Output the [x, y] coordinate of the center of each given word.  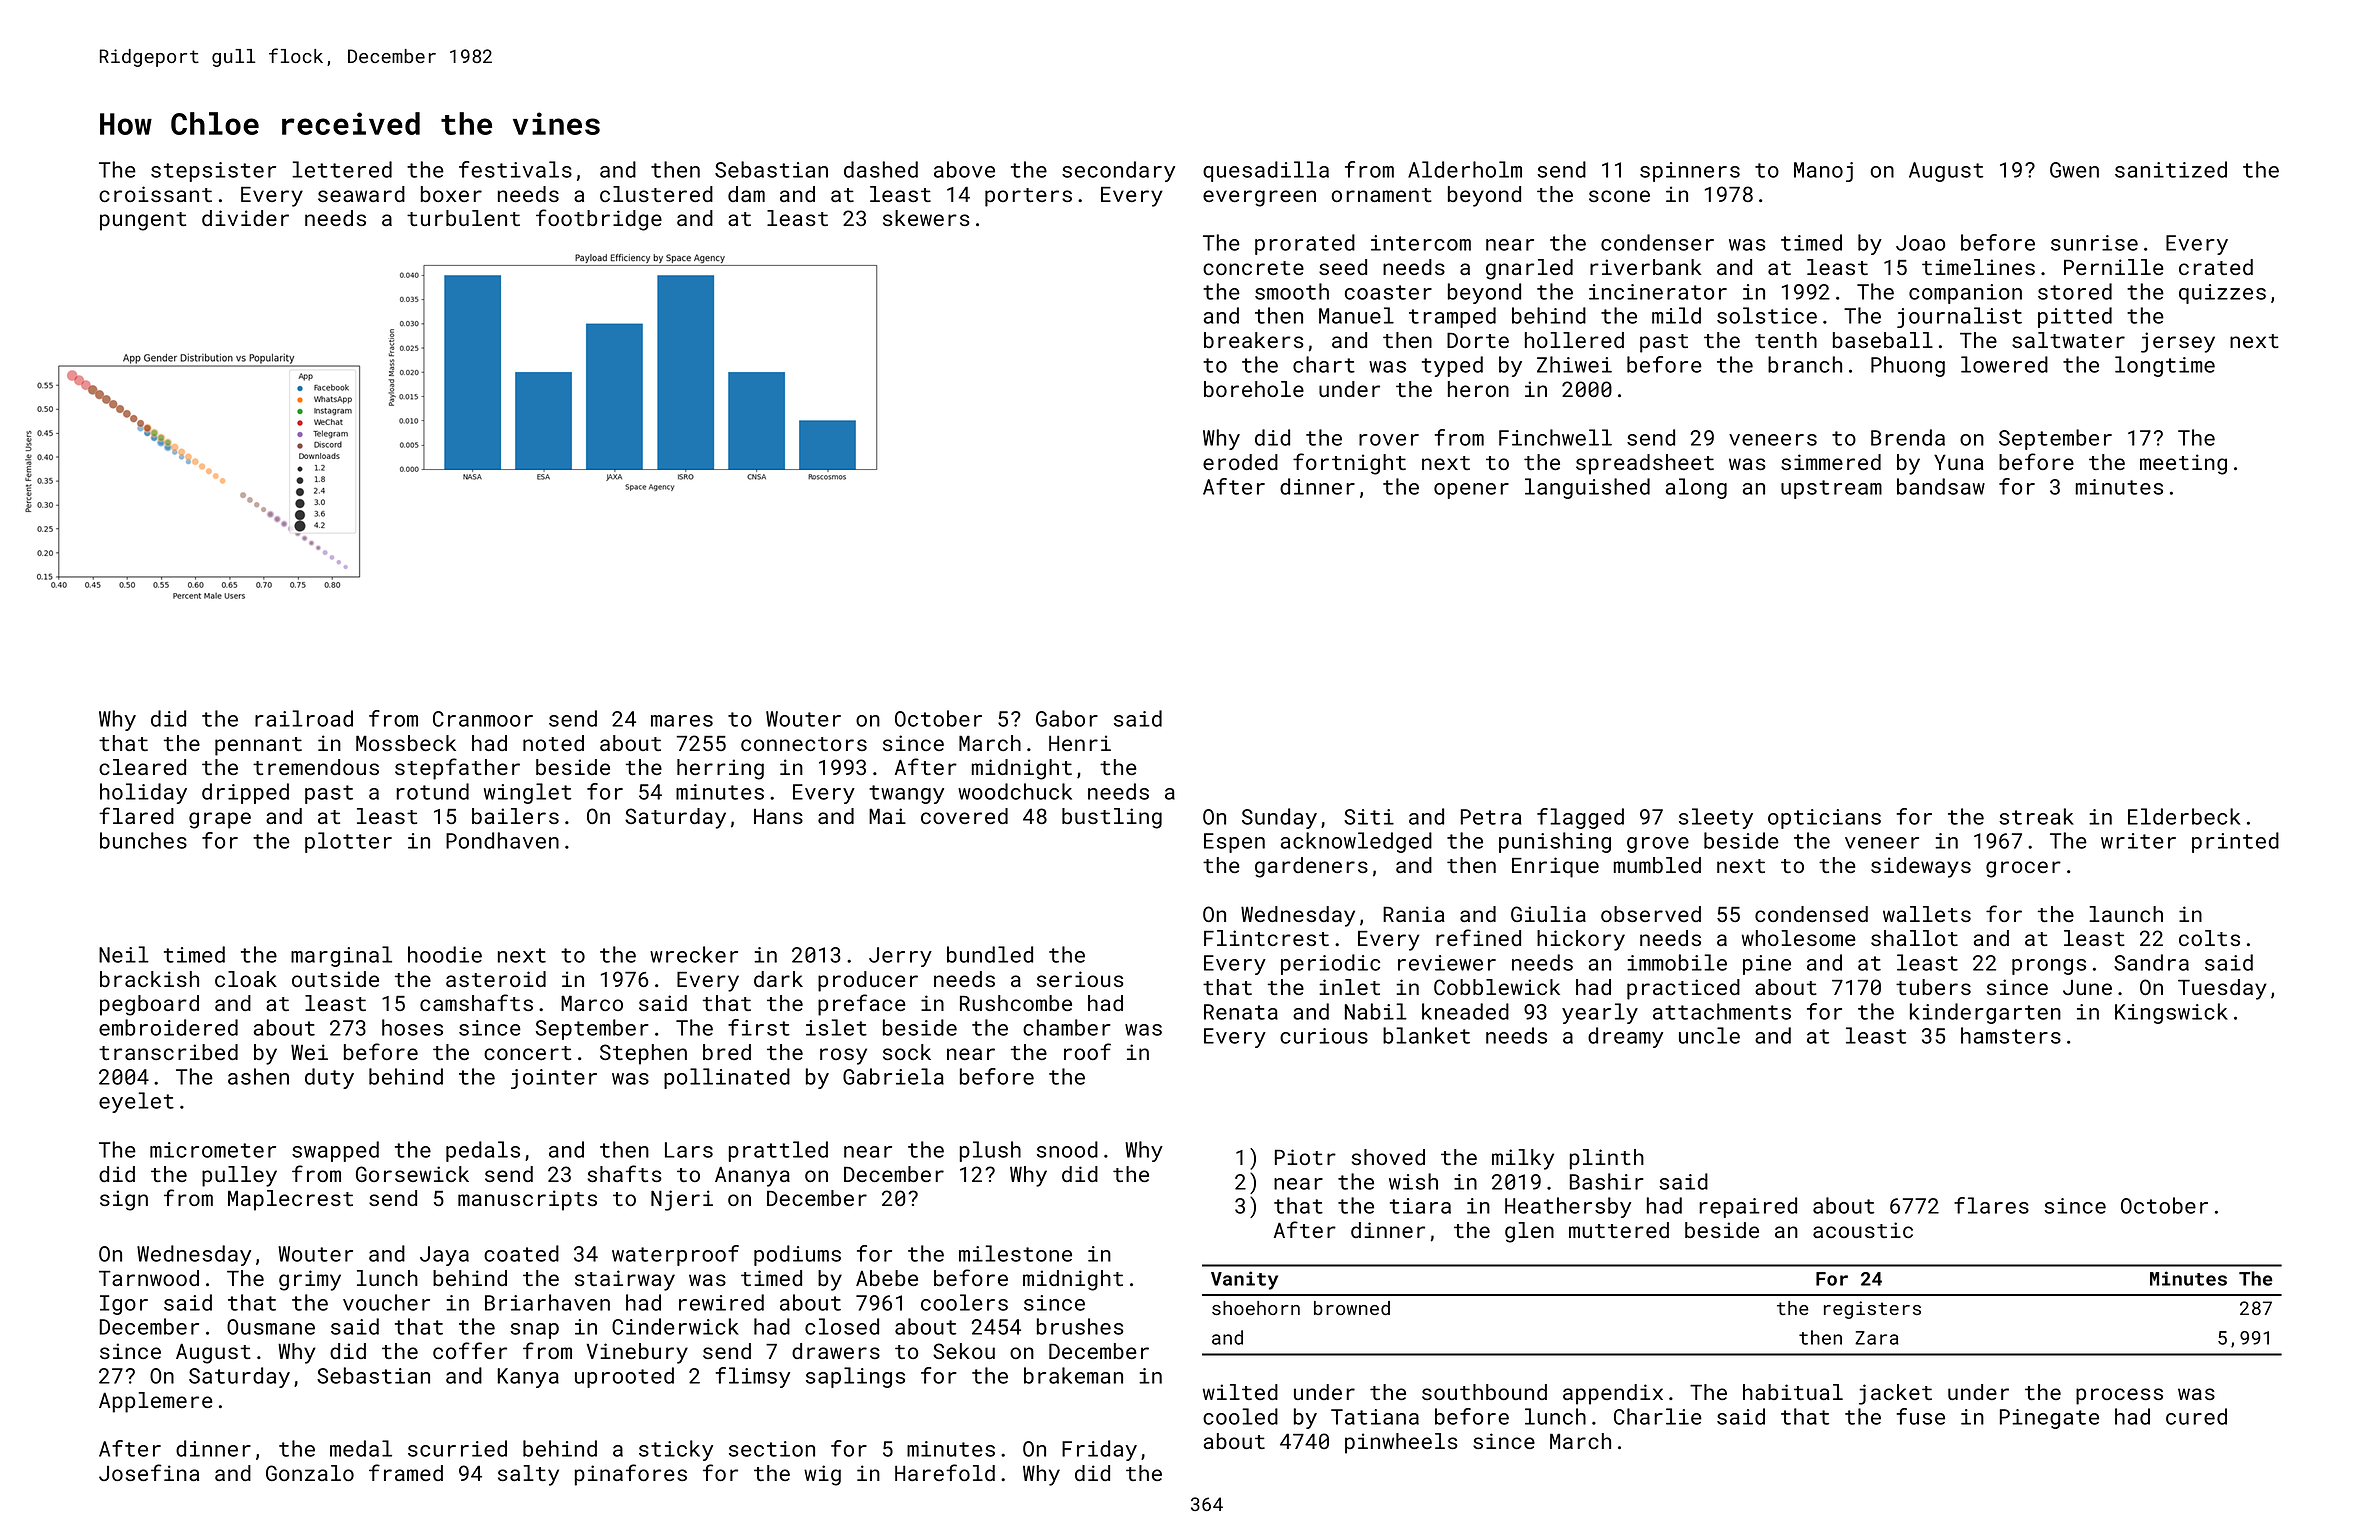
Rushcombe [1016, 1003]
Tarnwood [149, 1278]
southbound [1484, 1392]
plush [990, 1151]
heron [1478, 389]
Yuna [1959, 462]
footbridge [599, 220]
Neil [124, 954]
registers [1872, 1310]
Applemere [156, 1402]
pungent [143, 221]
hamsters [2011, 1035]
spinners [1690, 172]
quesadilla [1266, 171]
